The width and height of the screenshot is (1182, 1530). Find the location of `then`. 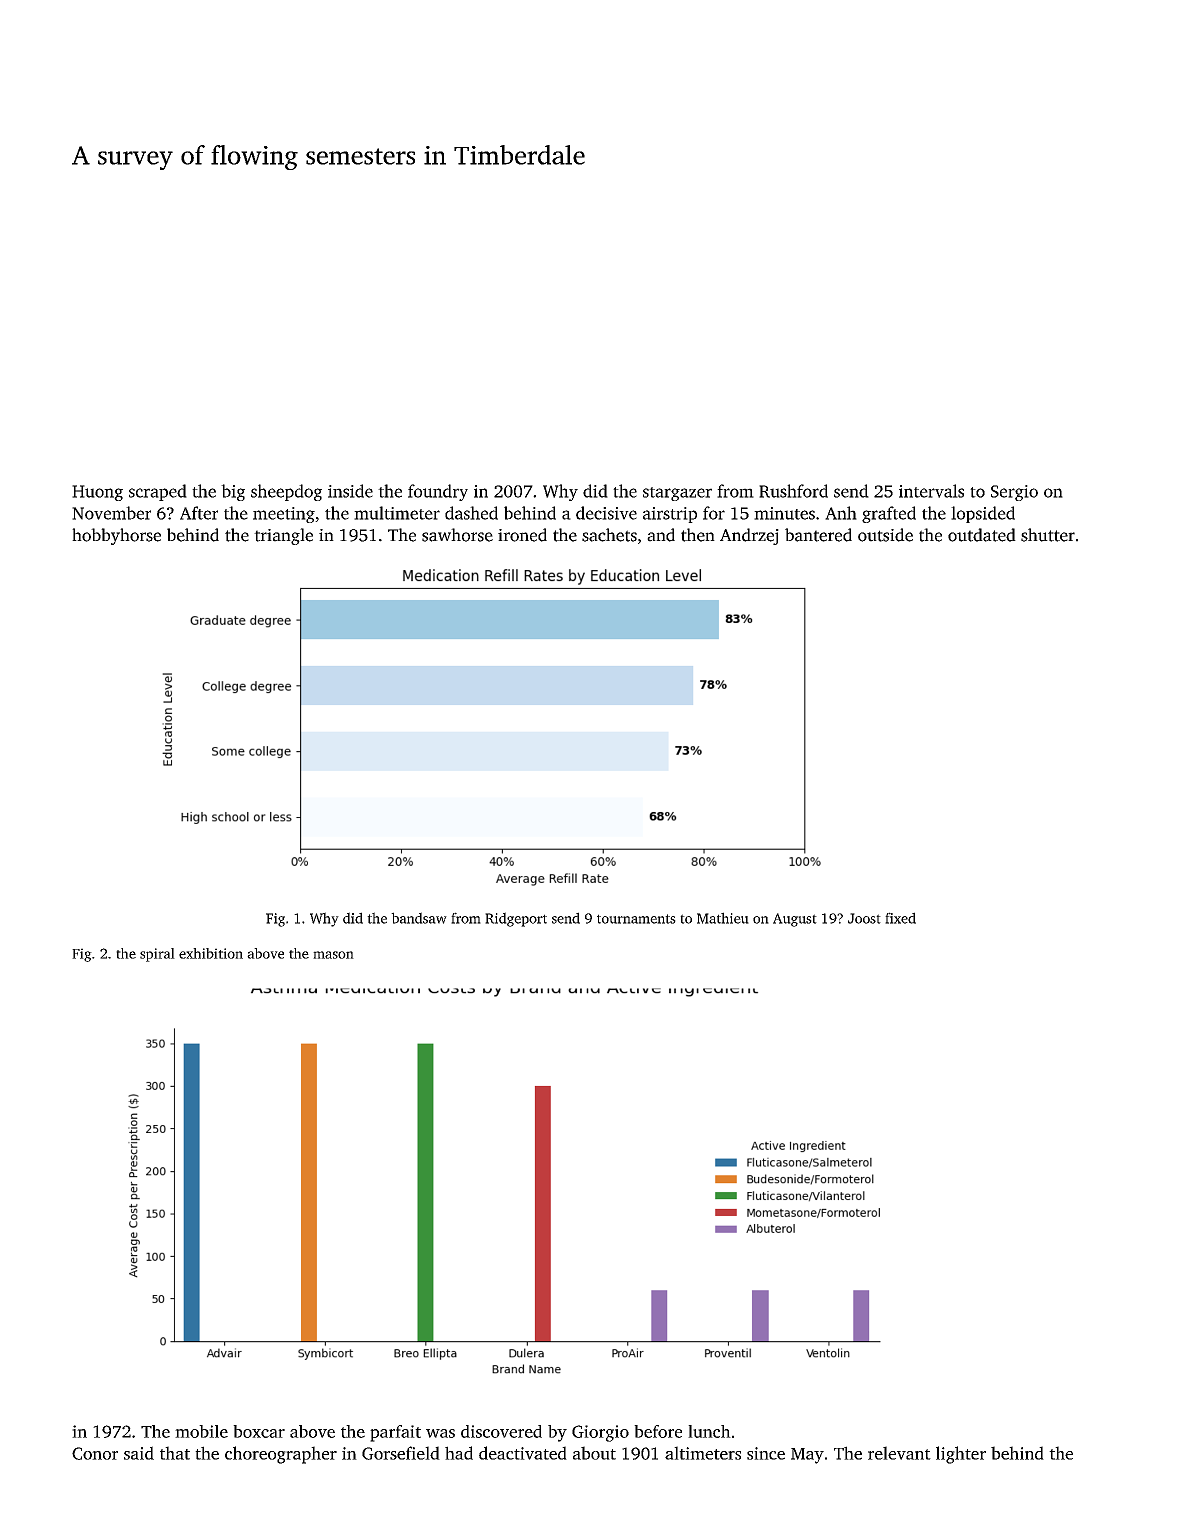

then is located at coordinates (698, 535).
